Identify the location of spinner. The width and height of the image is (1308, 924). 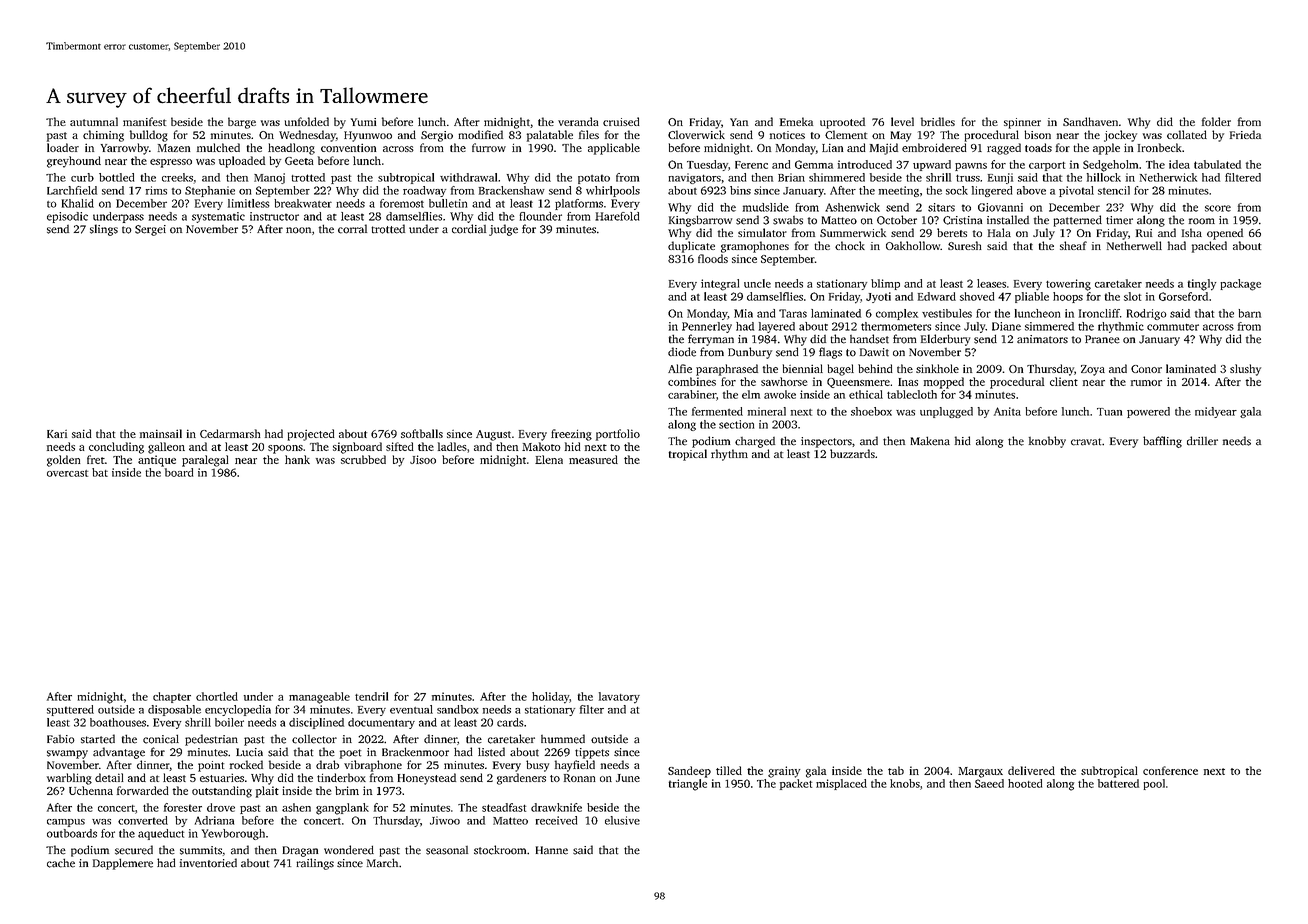
(1022, 123).
